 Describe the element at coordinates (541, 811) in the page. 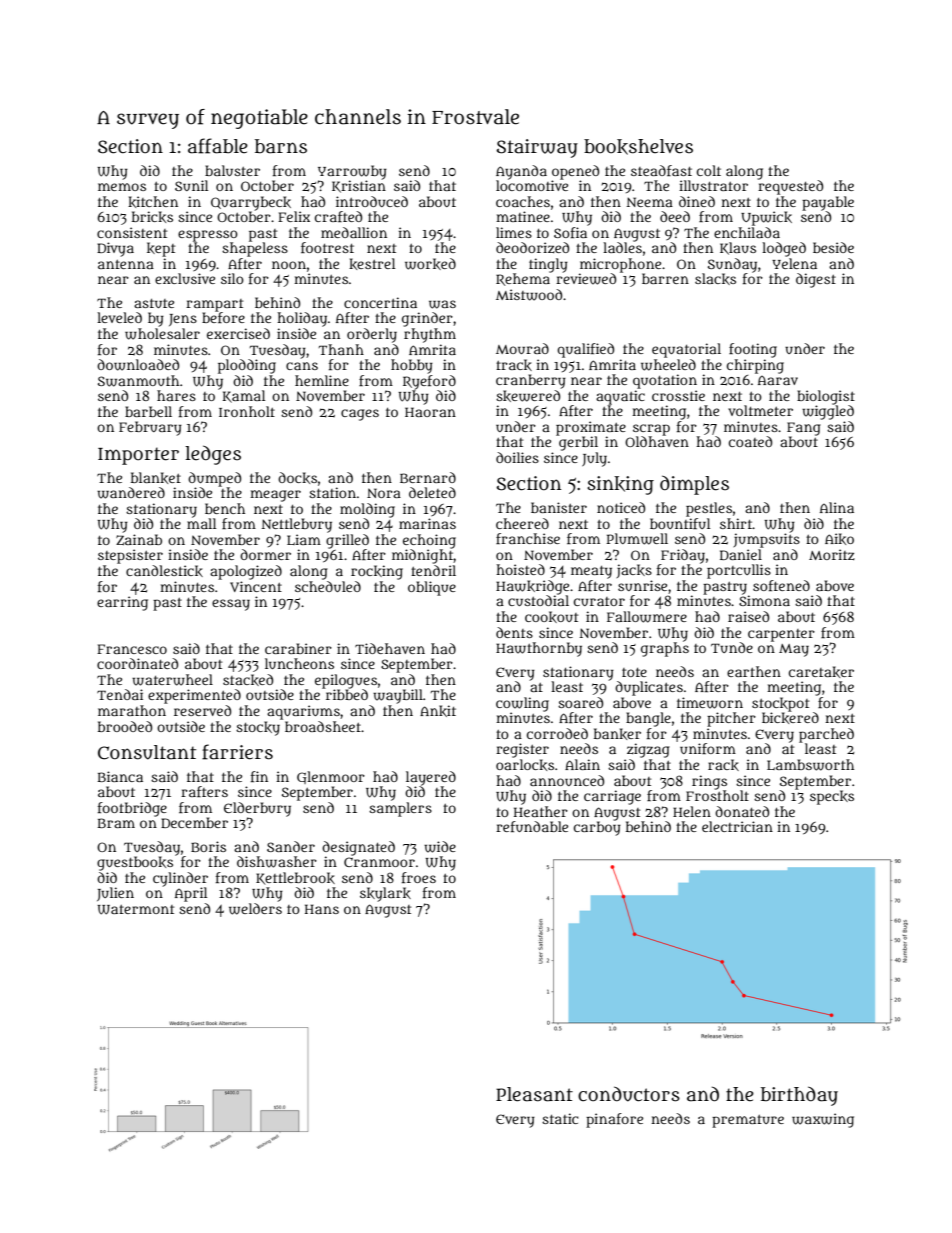

I see `Heather` at that location.
